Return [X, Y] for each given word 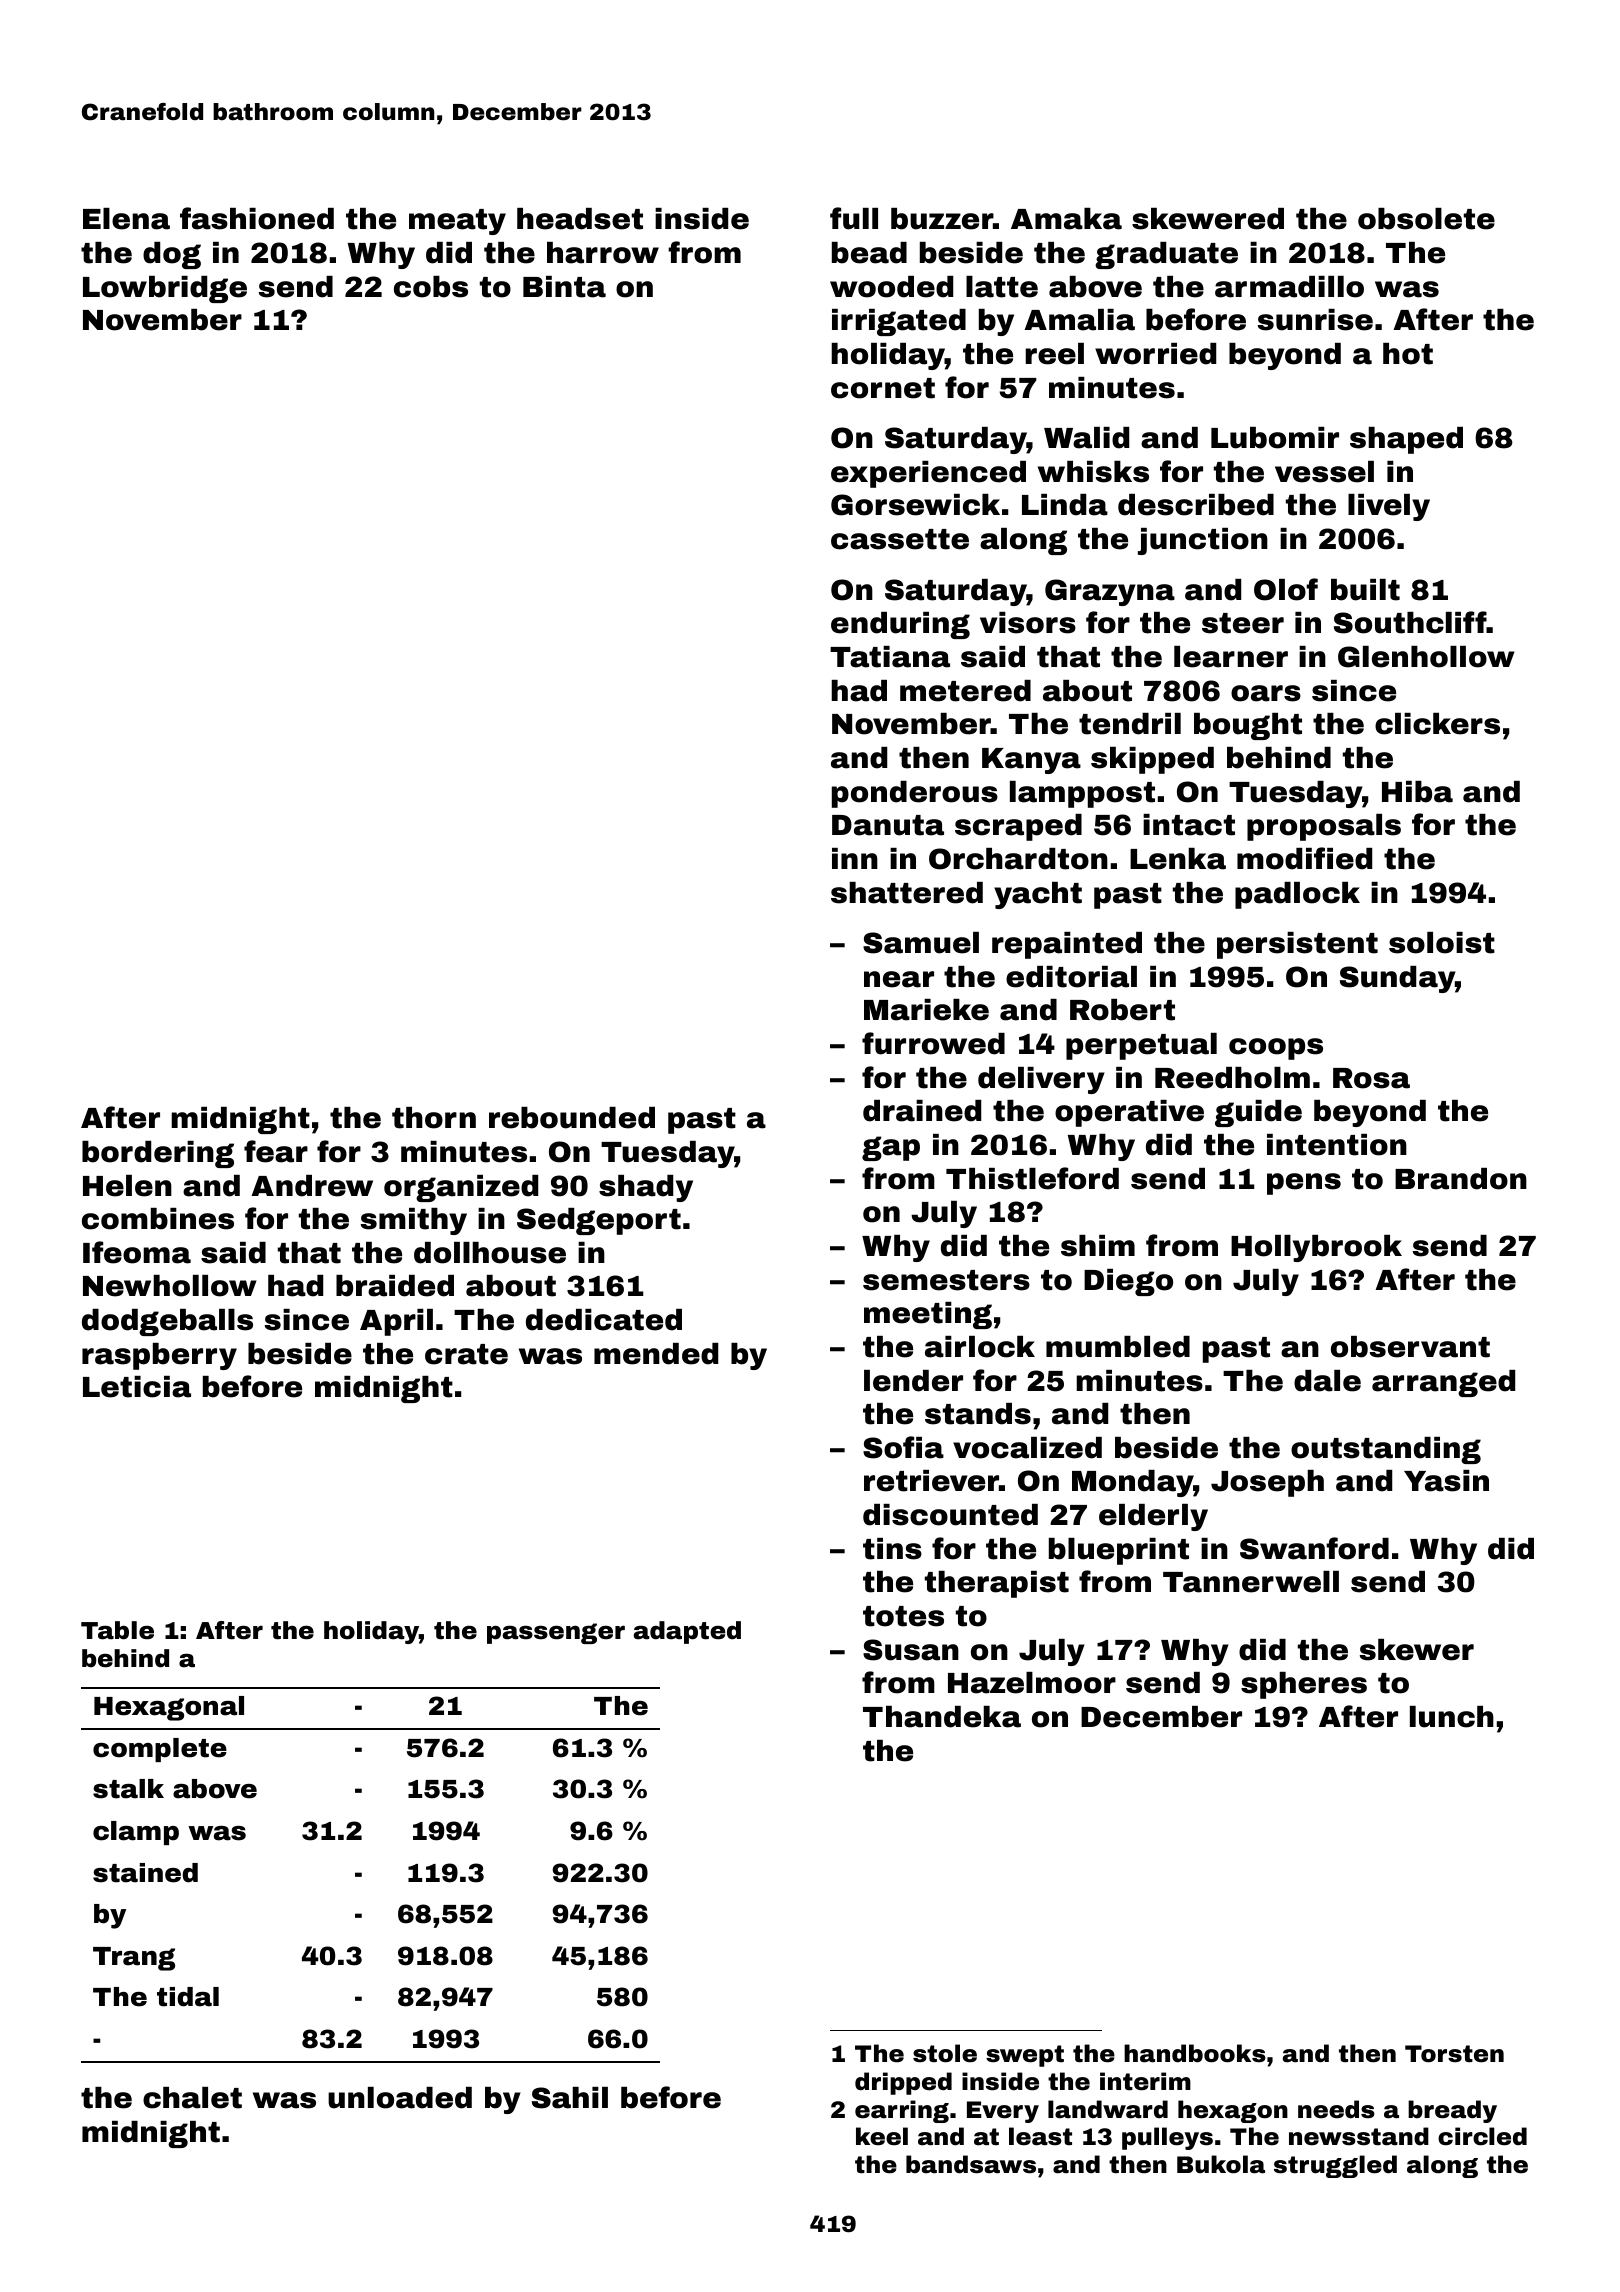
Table [117, 1630]
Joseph [1267, 1483]
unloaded [400, 2098]
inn [855, 858]
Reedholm [1232, 1078]
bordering [158, 1154]
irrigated [899, 322]
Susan [911, 1650]
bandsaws [971, 2164]
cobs [431, 287]
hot [1408, 354]
